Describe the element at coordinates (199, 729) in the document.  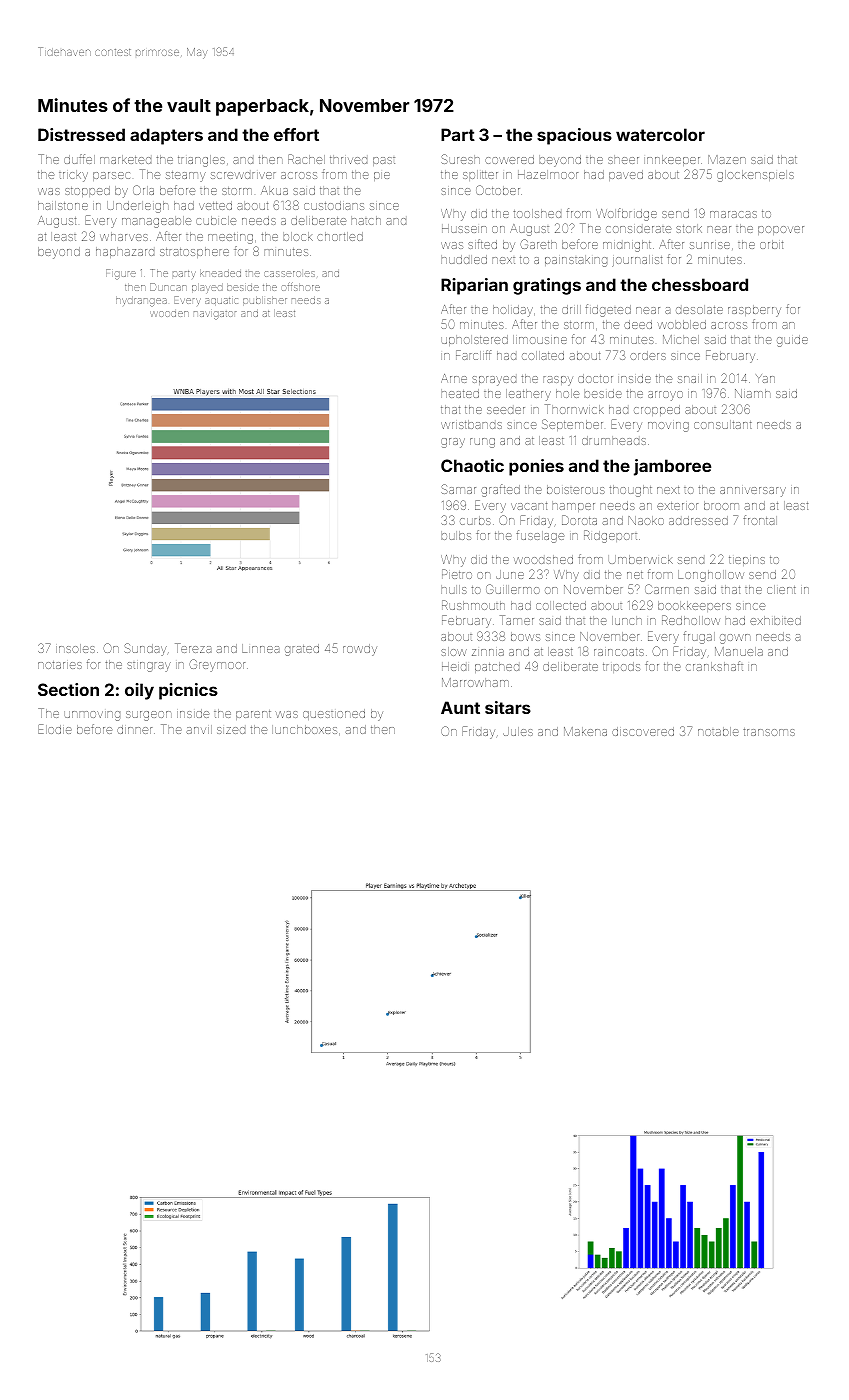
I see `anvil` at that location.
